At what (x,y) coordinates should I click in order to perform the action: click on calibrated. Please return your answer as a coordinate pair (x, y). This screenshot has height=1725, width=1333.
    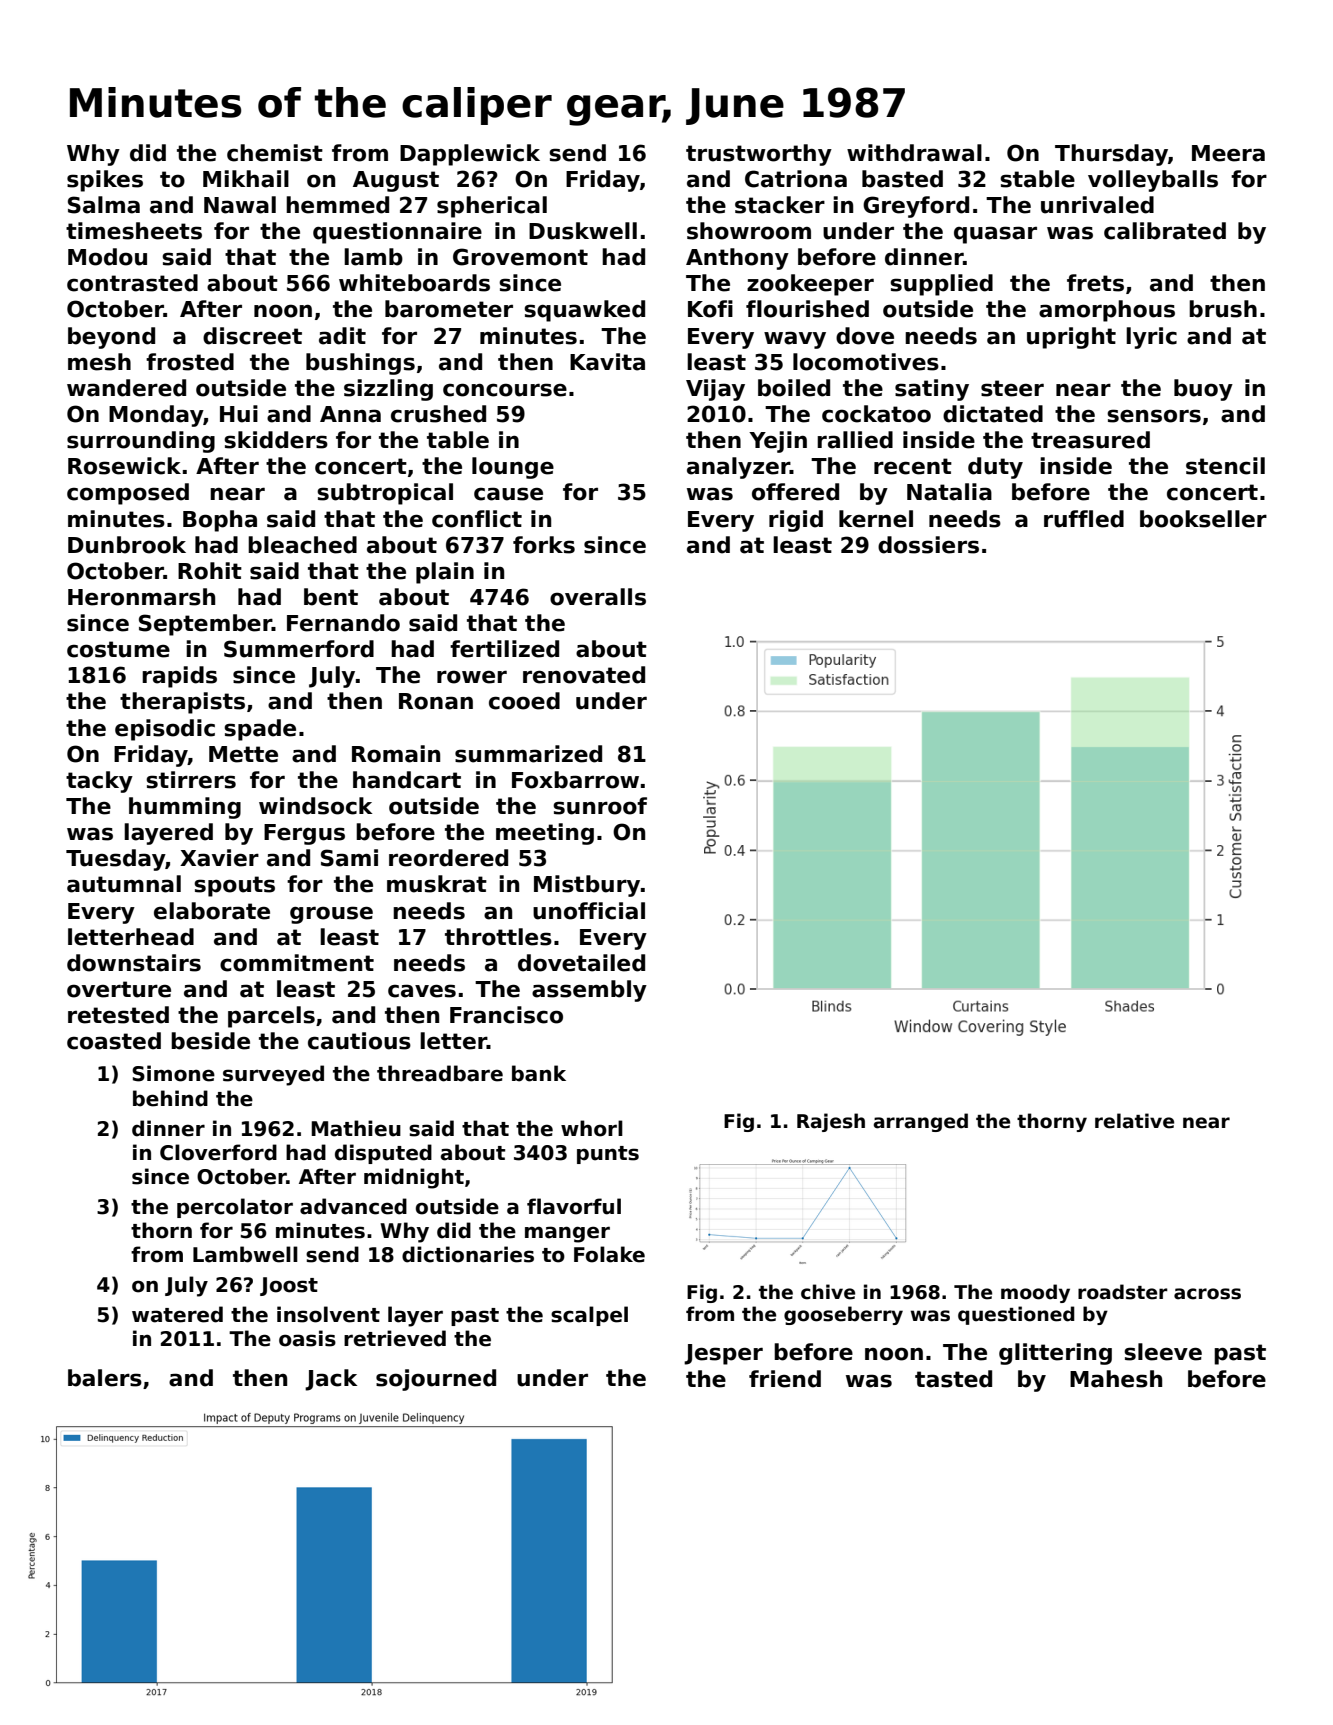
    Looking at the image, I should click on (1165, 231).
